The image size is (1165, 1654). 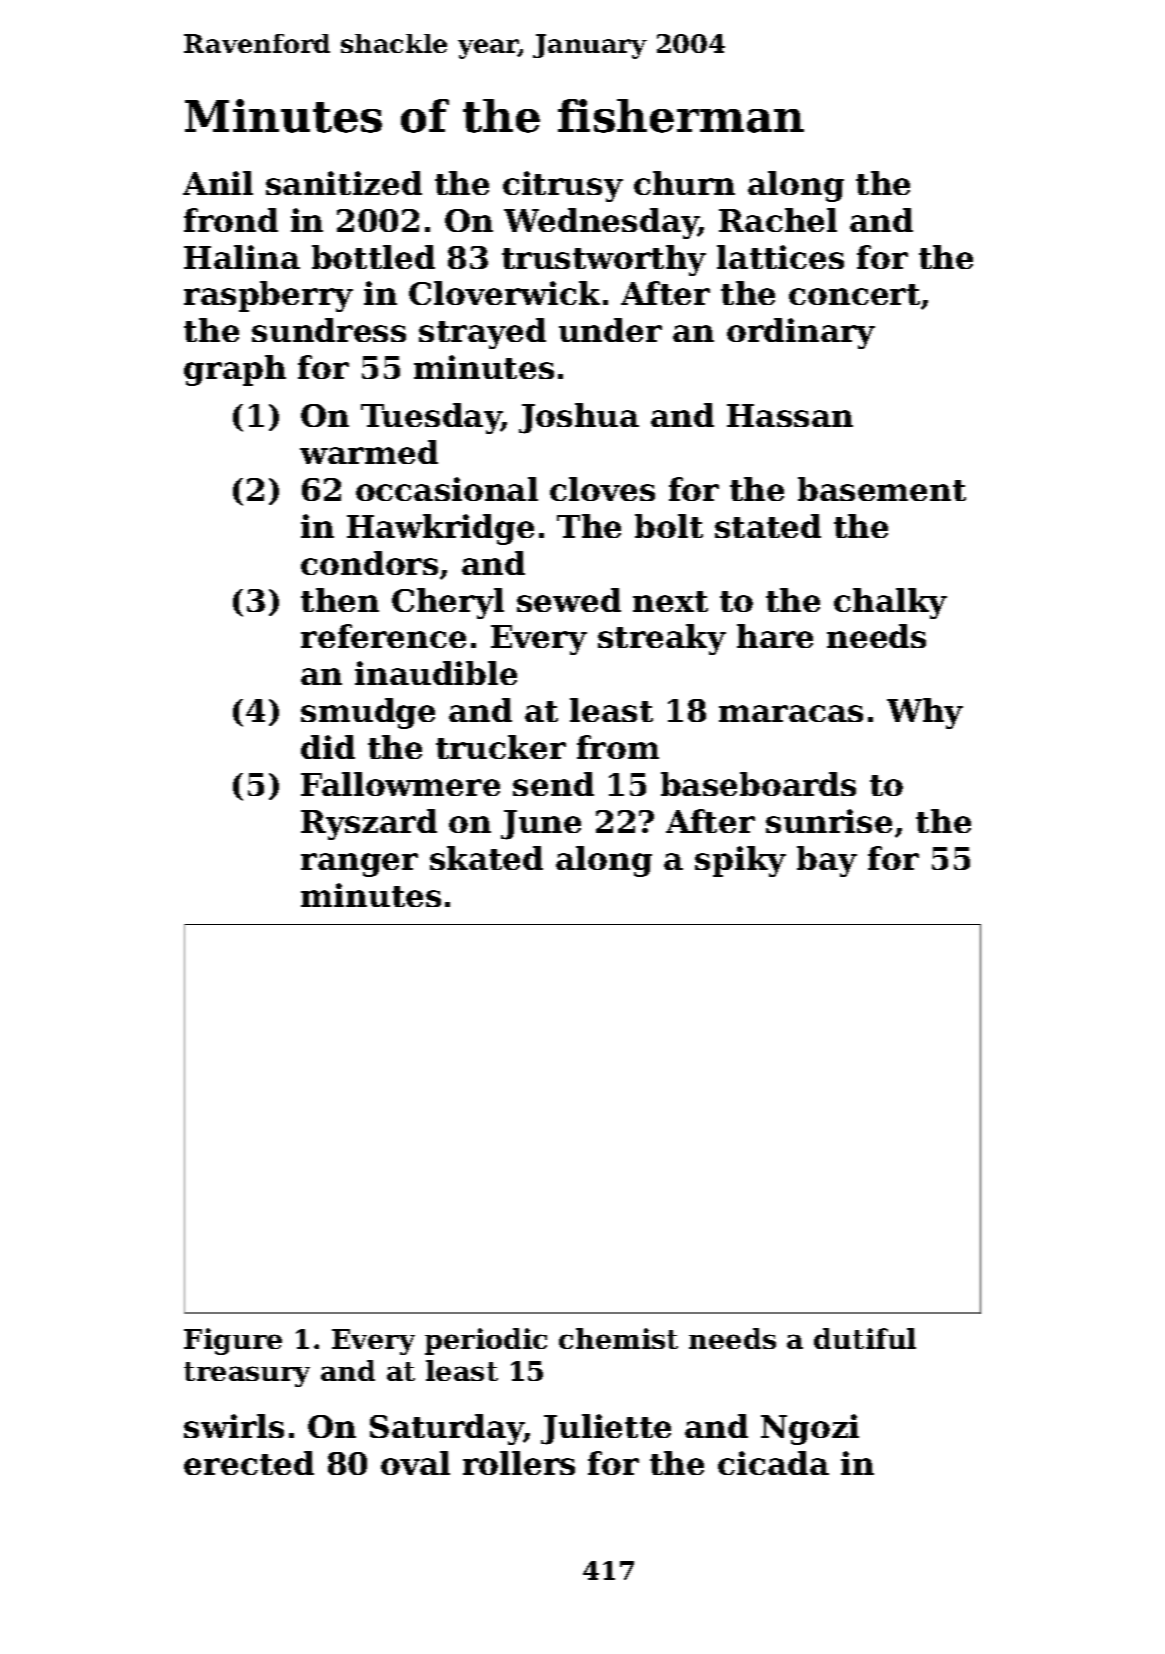 What do you see at coordinates (519, 1463) in the screenshot?
I see `rollers` at bounding box center [519, 1463].
